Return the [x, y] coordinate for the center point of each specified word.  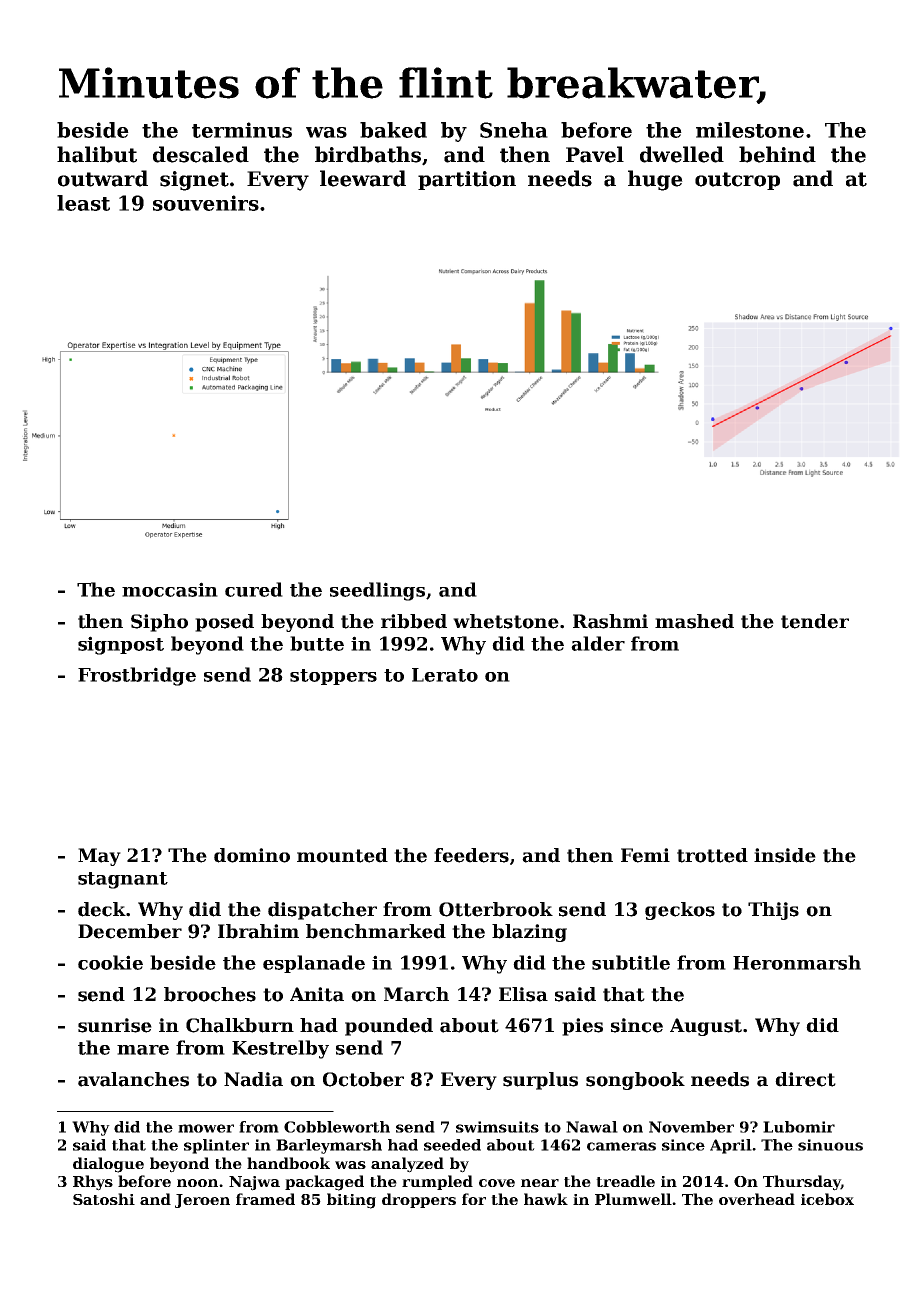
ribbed [414, 621]
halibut [97, 154]
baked [393, 130]
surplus [540, 1081]
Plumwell [633, 1199]
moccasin [170, 589]
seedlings [377, 591]
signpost [121, 645]
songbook [635, 1081]
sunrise [115, 1025]
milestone [750, 130]
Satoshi [104, 1199]
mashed [694, 621]
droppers [419, 1200]
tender [815, 621]
